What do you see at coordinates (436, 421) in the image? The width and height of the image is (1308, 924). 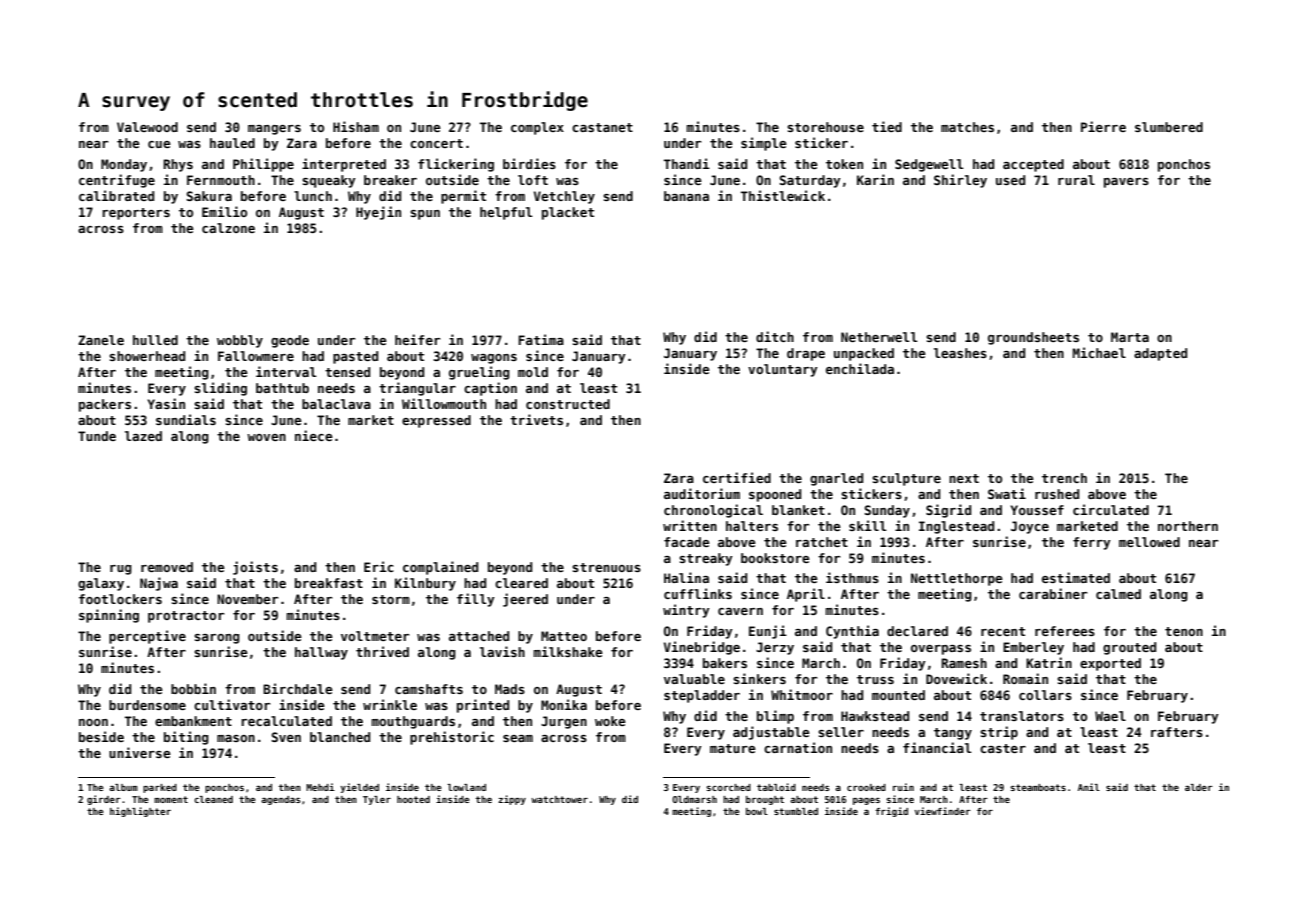 I see `expressed` at bounding box center [436, 421].
